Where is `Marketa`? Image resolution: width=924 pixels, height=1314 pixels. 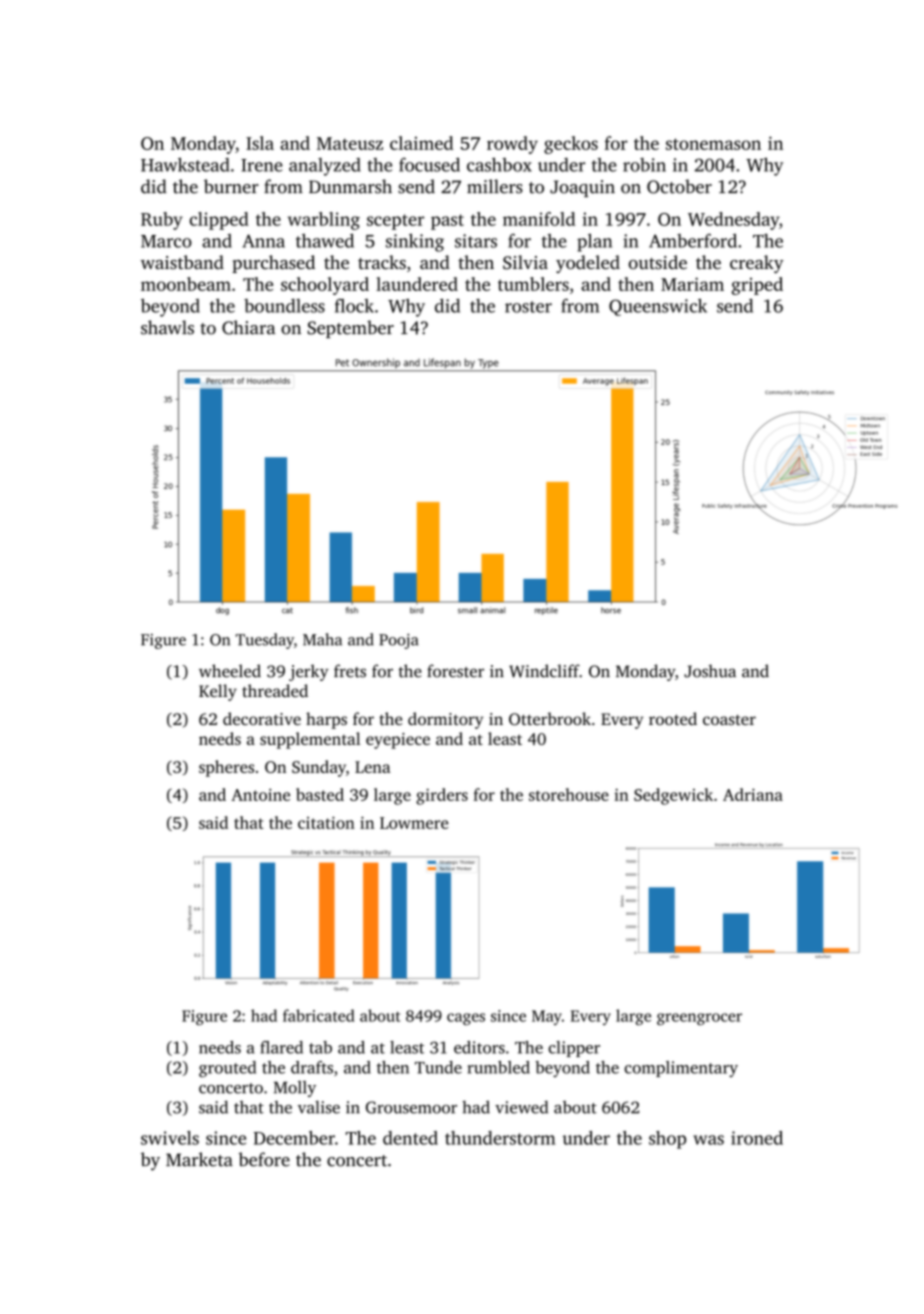
Marketa is located at coordinates (199, 1159).
